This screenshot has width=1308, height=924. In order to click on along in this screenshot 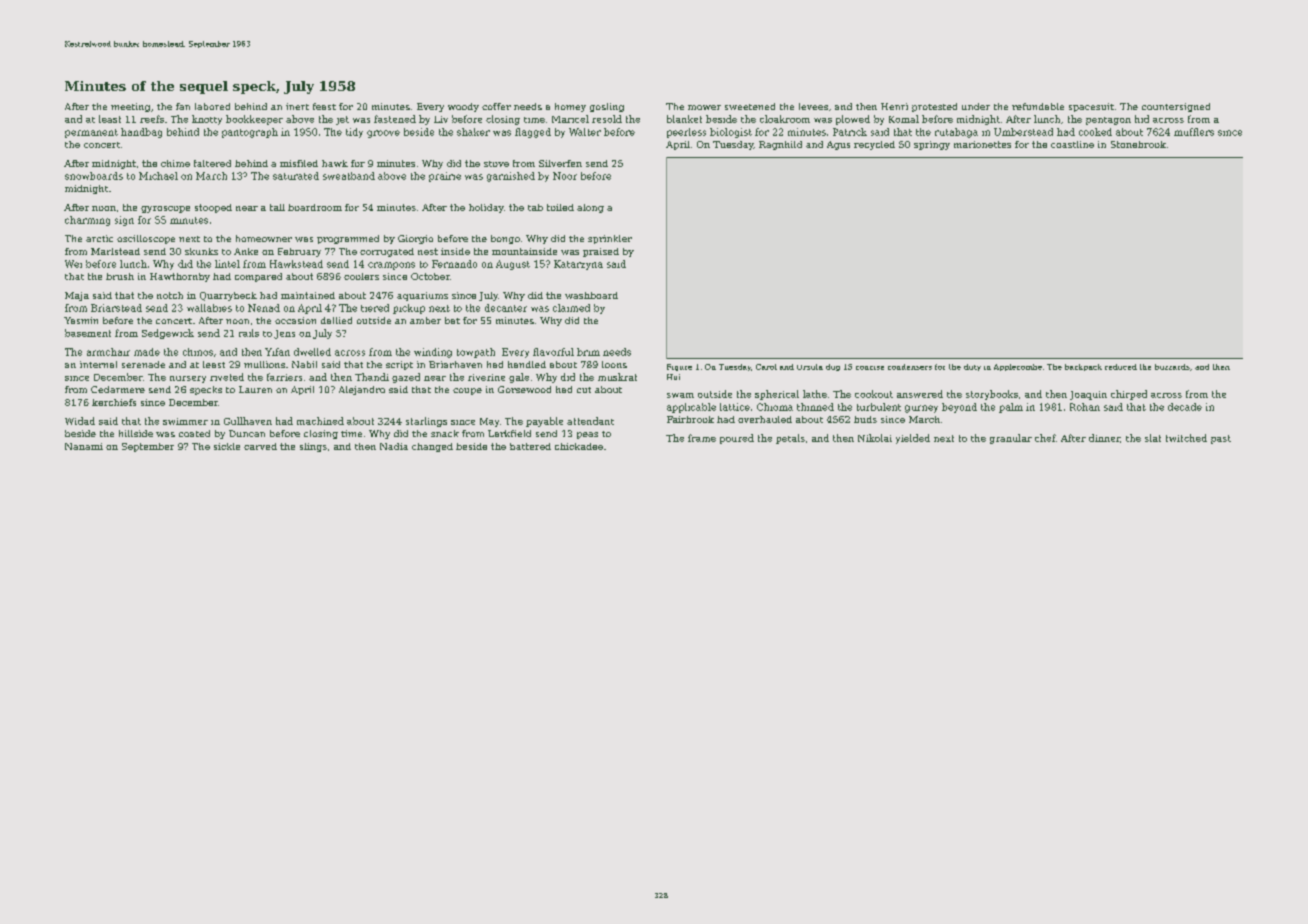, I will do `click(590, 208)`.
